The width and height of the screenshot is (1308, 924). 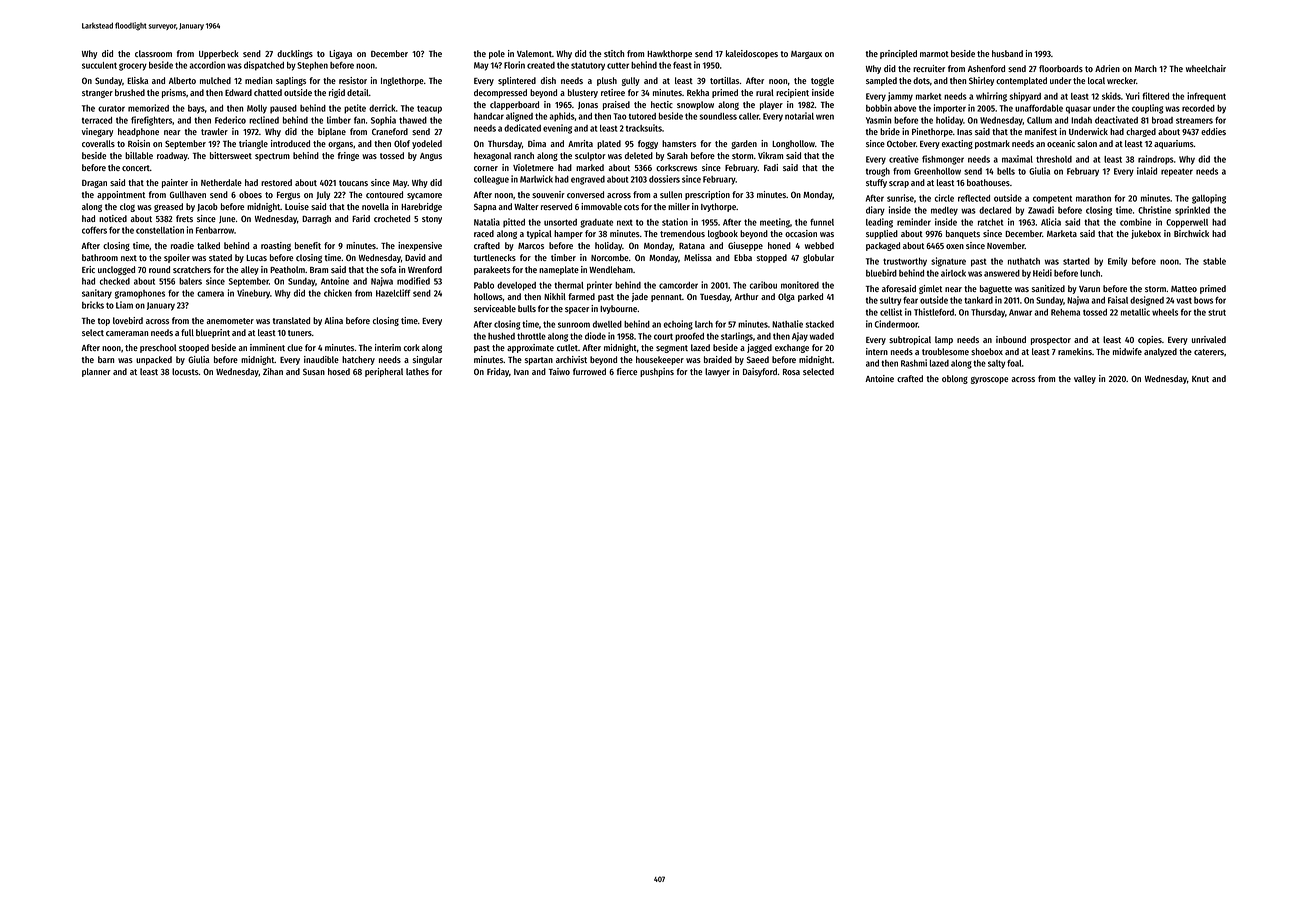 What do you see at coordinates (185, 371) in the screenshot?
I see `locusts` at bounding box center [185, 371].
